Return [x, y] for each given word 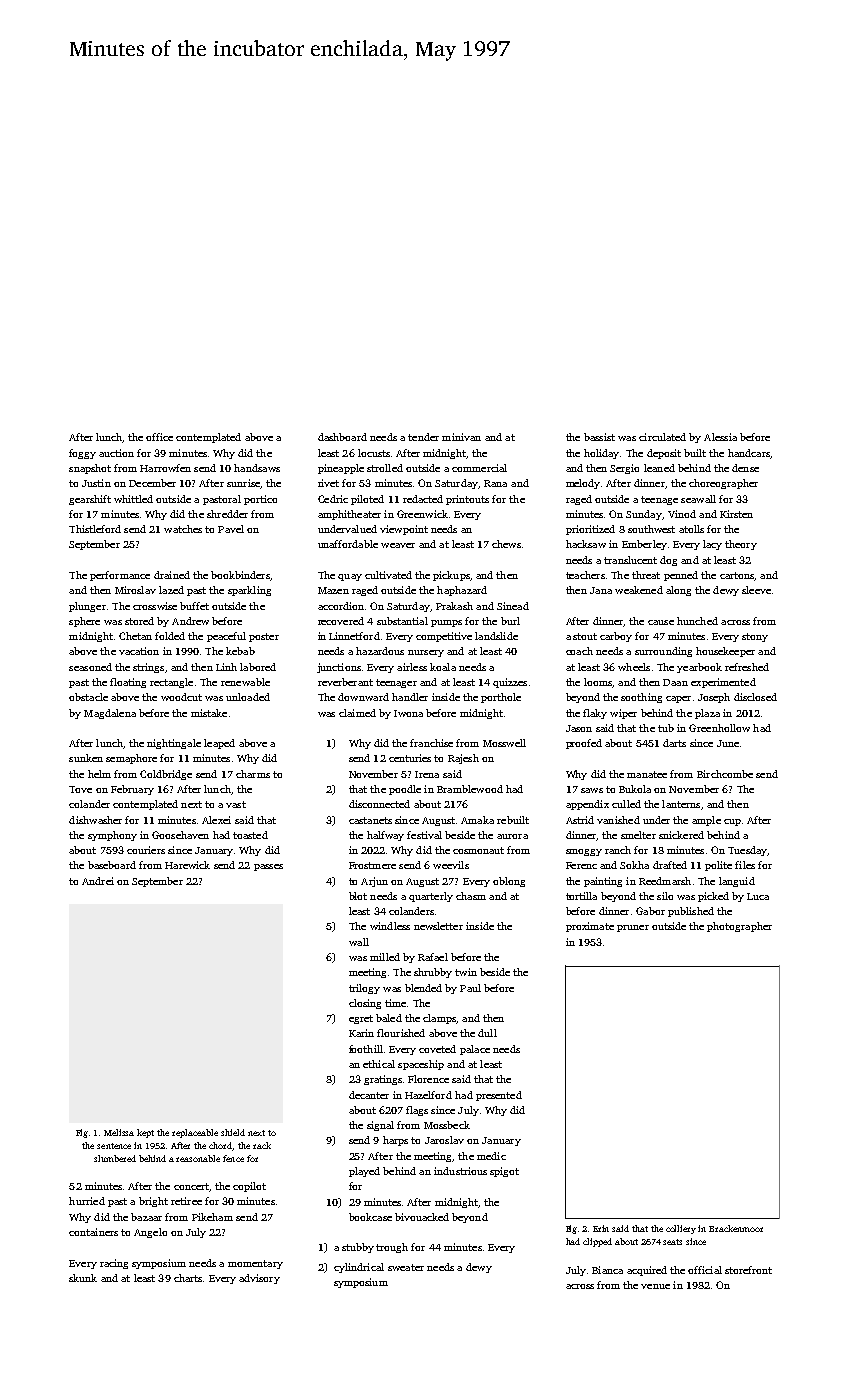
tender [423, 437]
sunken [86, 758]
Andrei [98, 881]
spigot [504, 1172]
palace [475, 1050]
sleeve [756, 590]
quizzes [510, 683]
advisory [259, 1279]
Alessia [720, 437]
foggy [82, 454]
